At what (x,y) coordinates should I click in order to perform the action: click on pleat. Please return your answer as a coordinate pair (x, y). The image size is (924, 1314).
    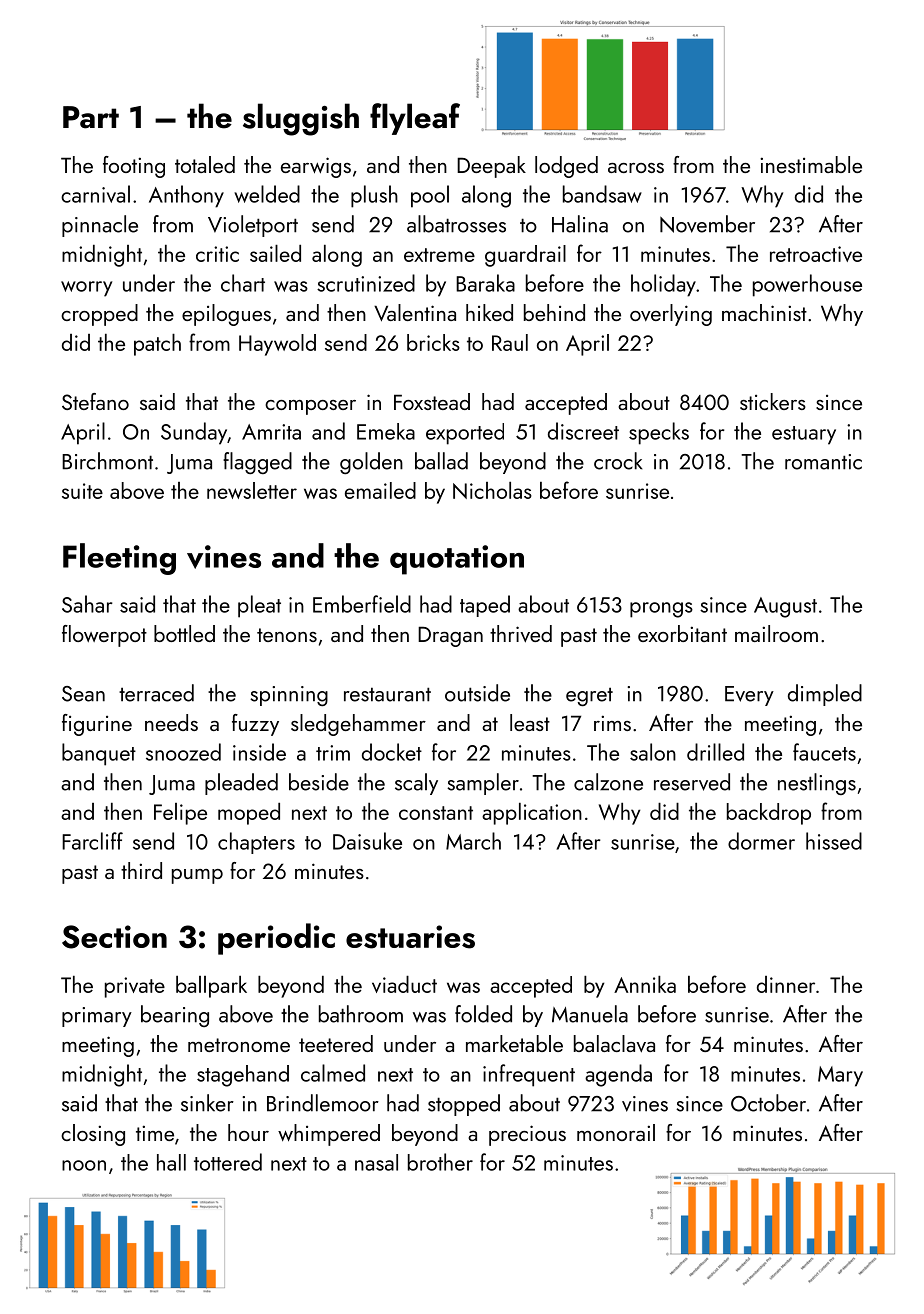
    Looking at the image, I should click on (259, 606).
